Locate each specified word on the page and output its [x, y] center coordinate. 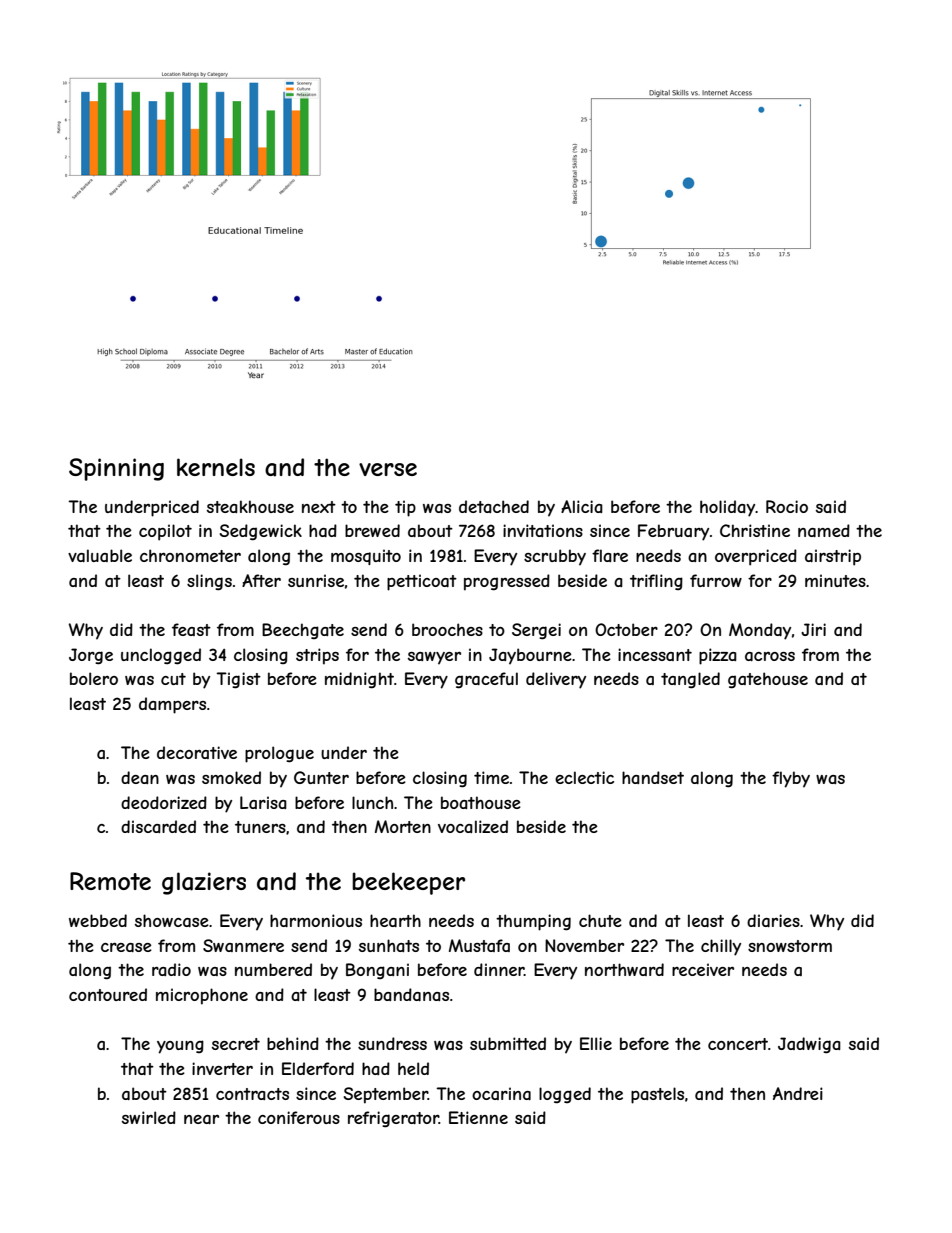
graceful [486, 680]
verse [388, 469]
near [201, 1119]
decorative [197, 752]
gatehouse [768, 680]
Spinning [116, 469]
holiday [727, 508]
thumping [533, 922]
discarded [158, 826]
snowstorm [790, 946]
